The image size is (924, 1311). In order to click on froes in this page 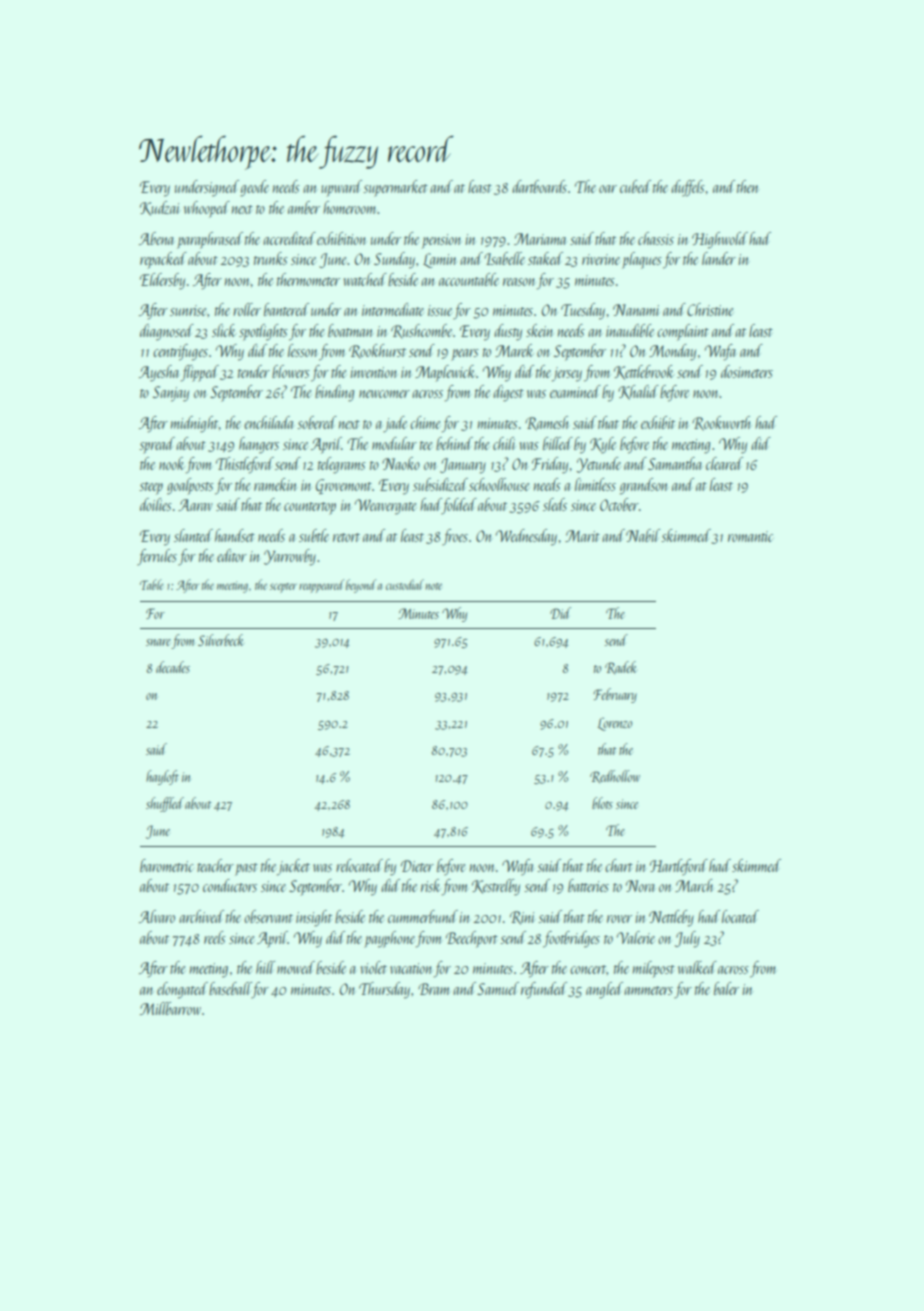, I will do `click(455, 537)`.
